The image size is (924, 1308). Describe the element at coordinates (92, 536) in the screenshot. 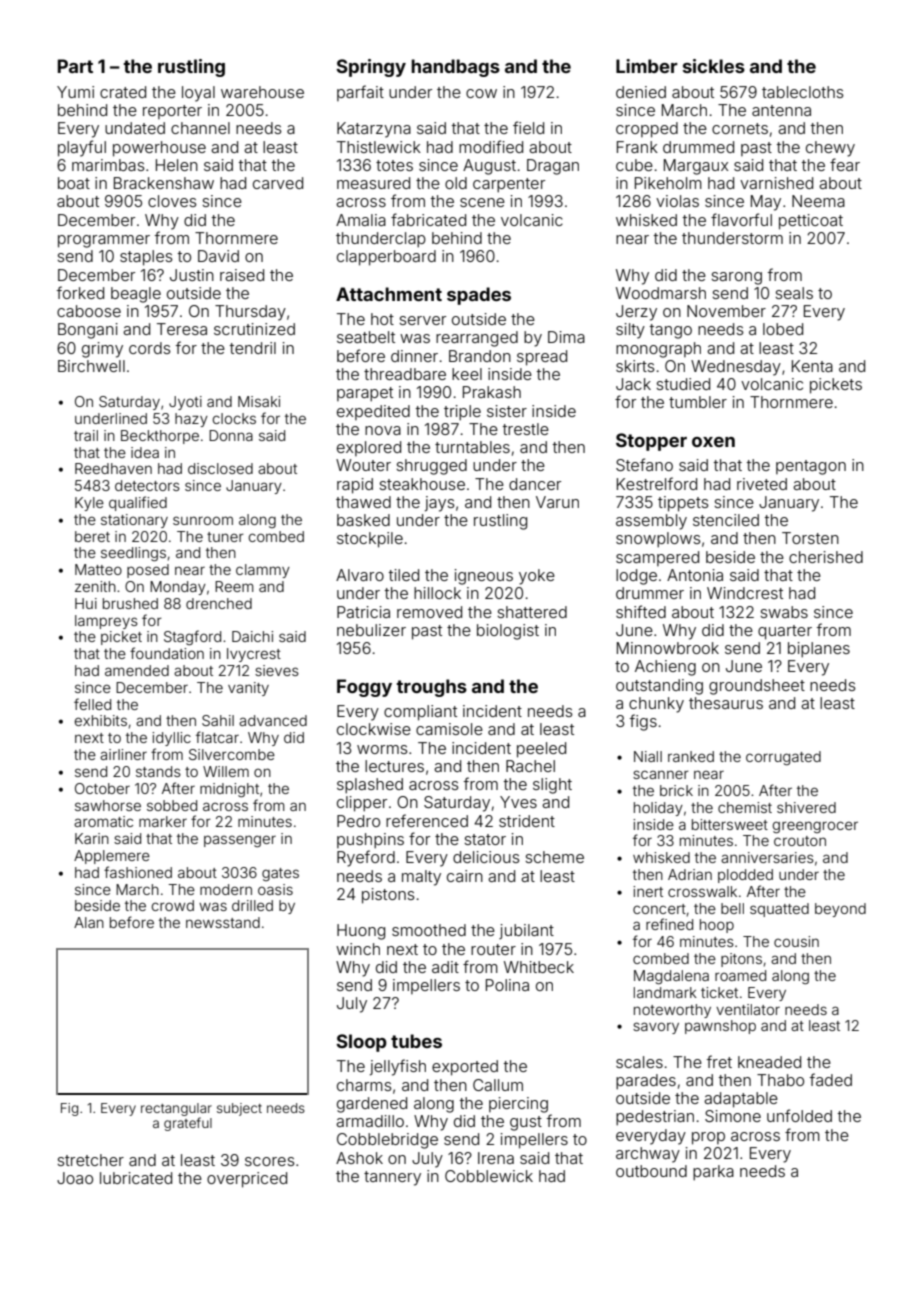

I see `beret` at that location.
